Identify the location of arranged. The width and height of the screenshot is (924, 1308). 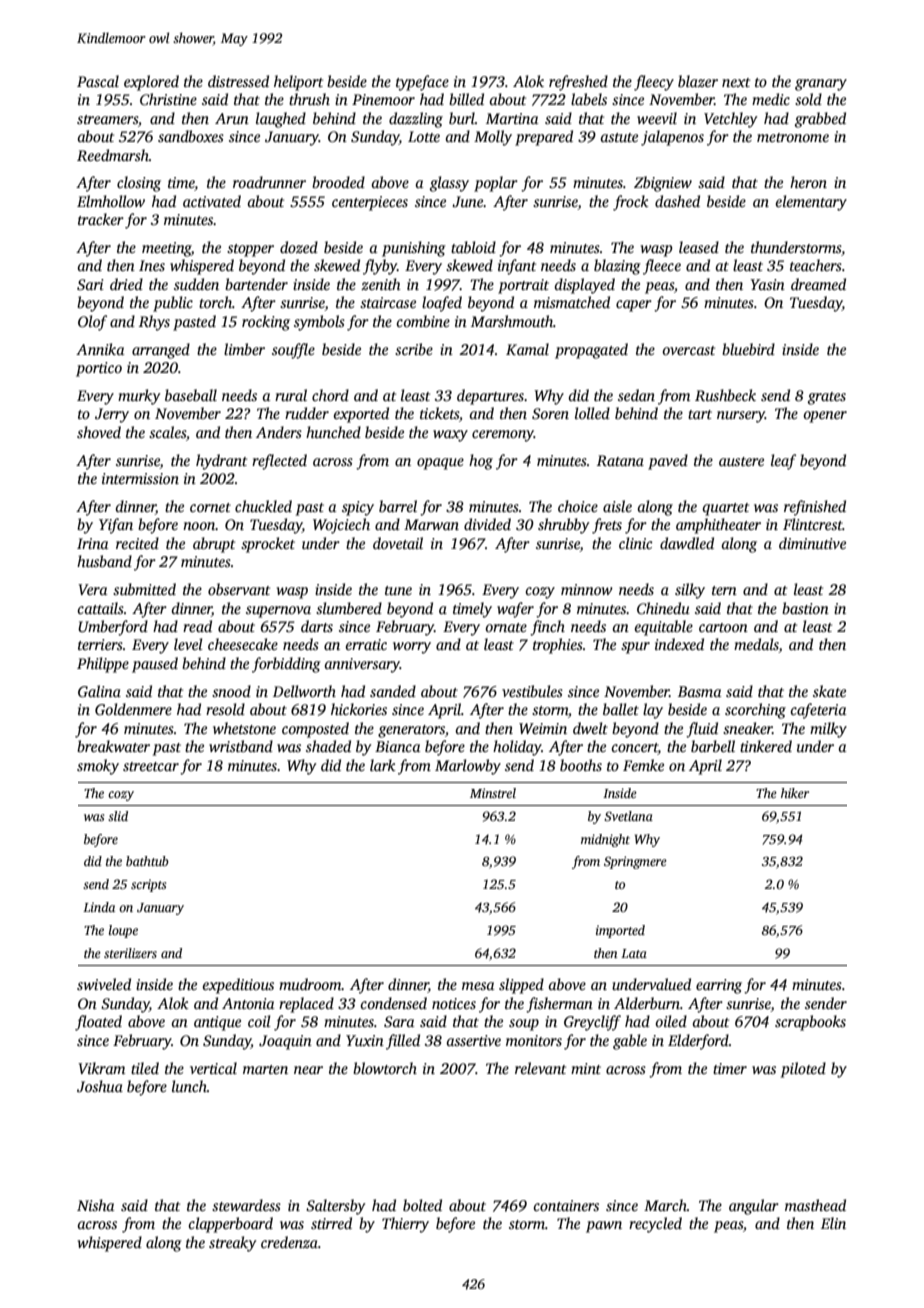
(161, 351).
